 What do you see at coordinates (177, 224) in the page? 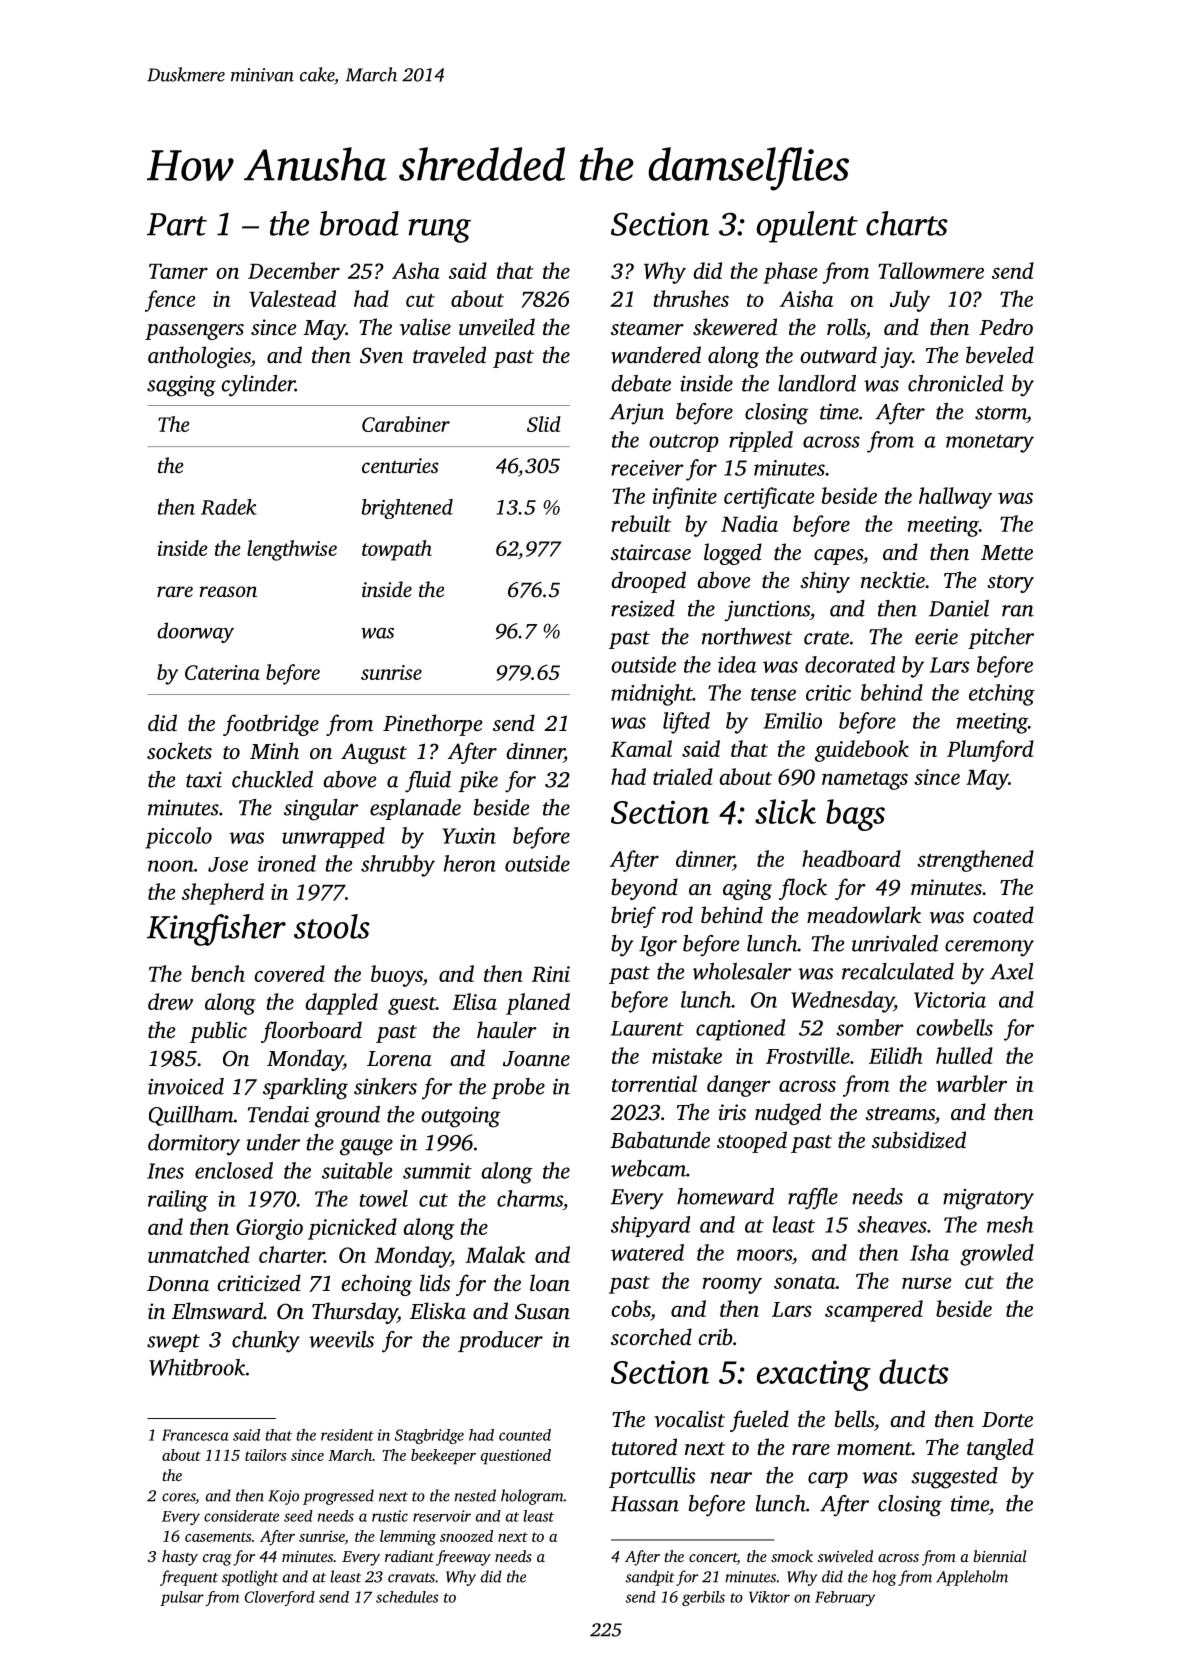
I see `Part` at bounding box center [177, 224].
